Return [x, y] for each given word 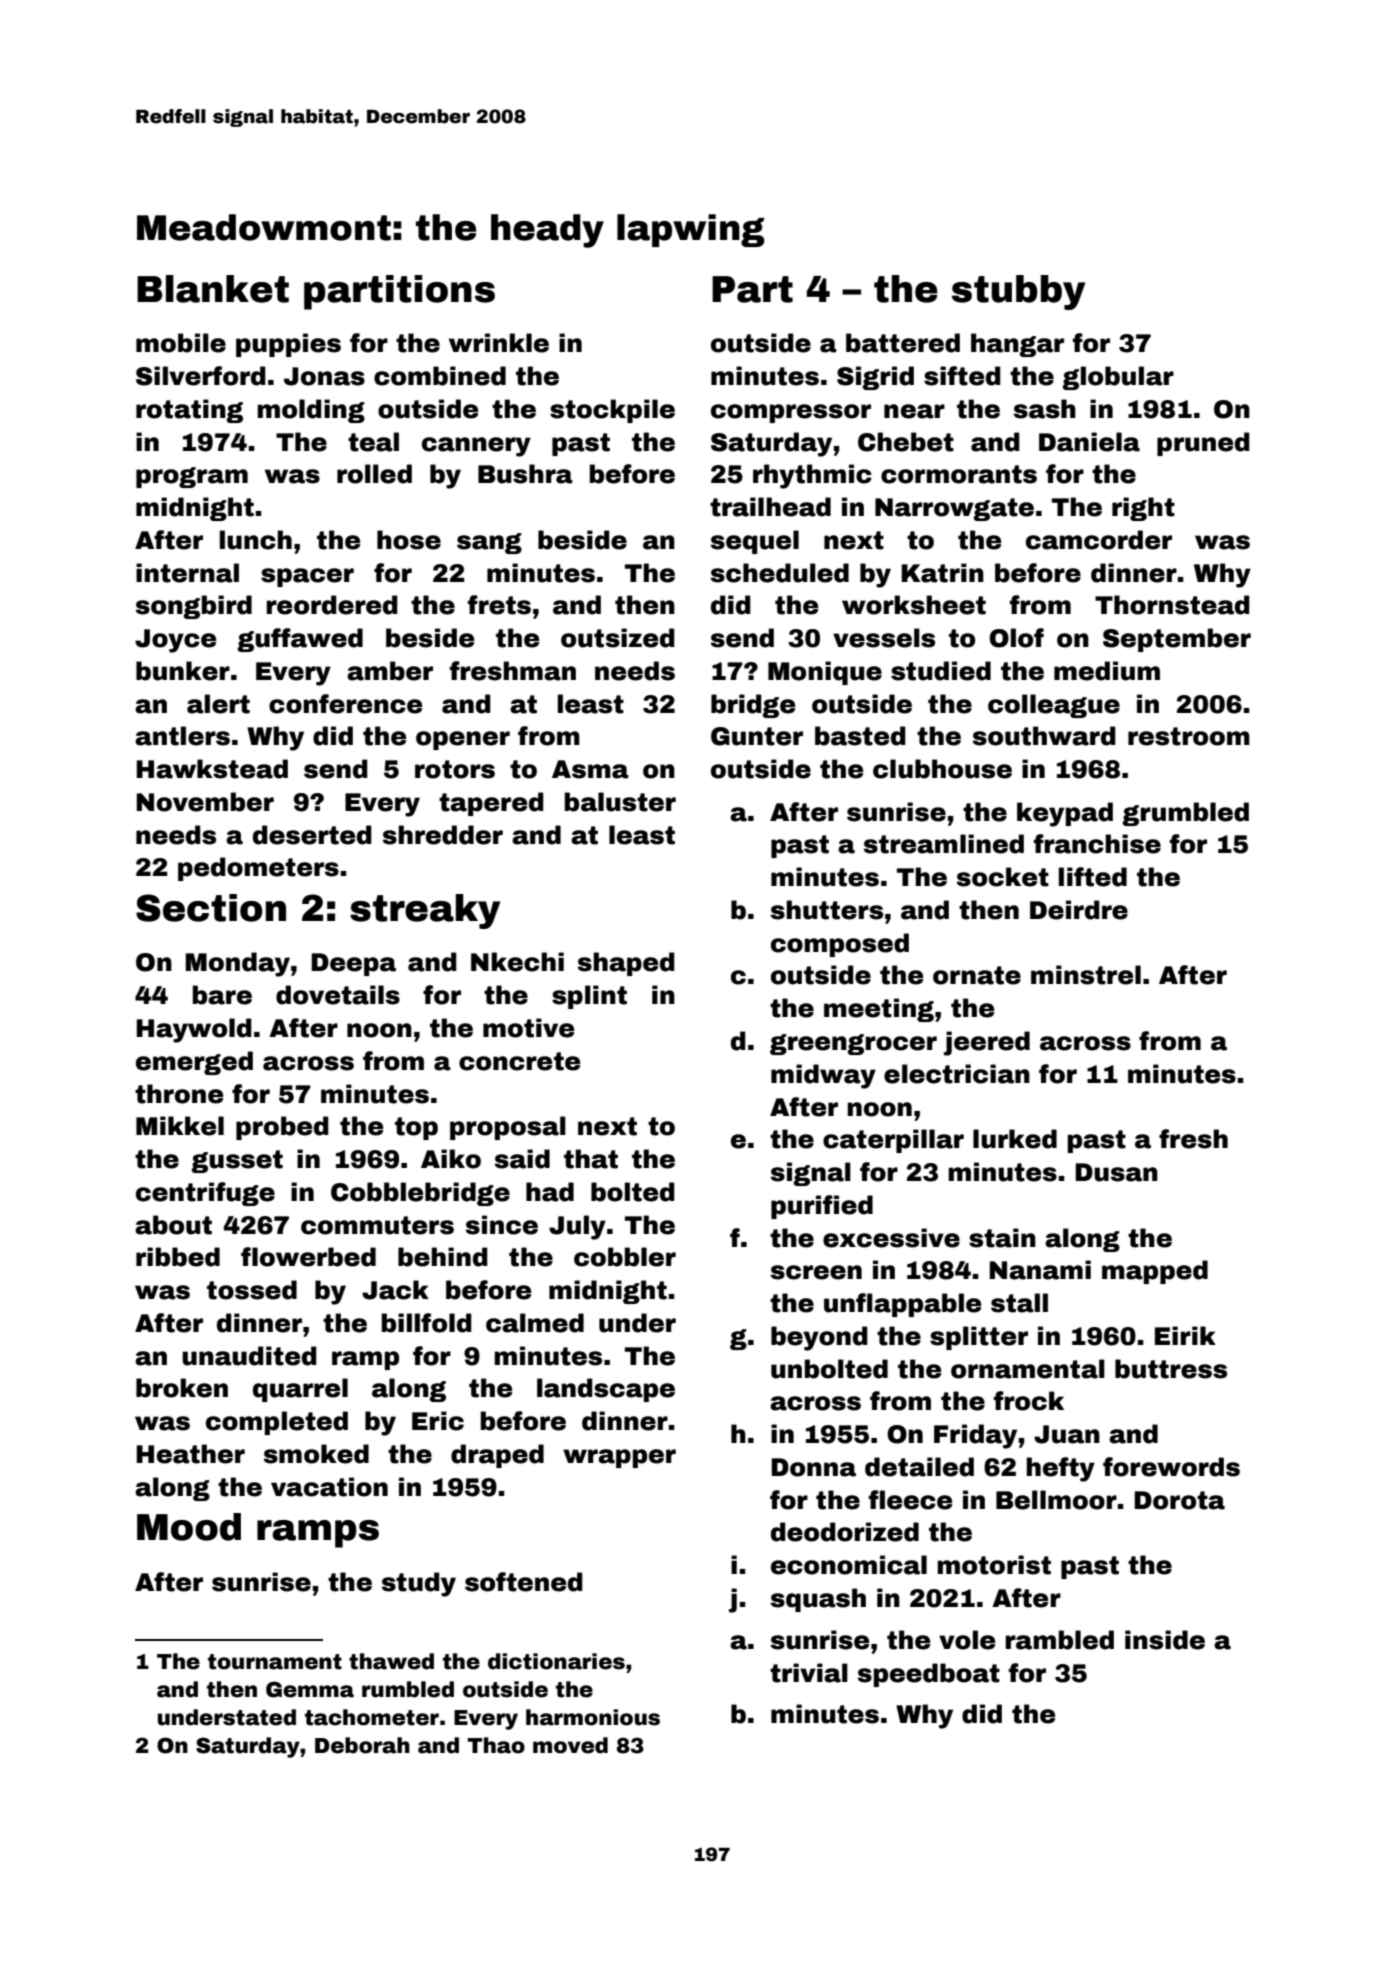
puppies [288, 345]
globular [1118, 378]
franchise [1097, 844]
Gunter [757, 736]
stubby [1018, 292]
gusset [237, 1161]
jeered [987, 1043]
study [419, 1584]
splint [589, 997]
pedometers [258, 869]
